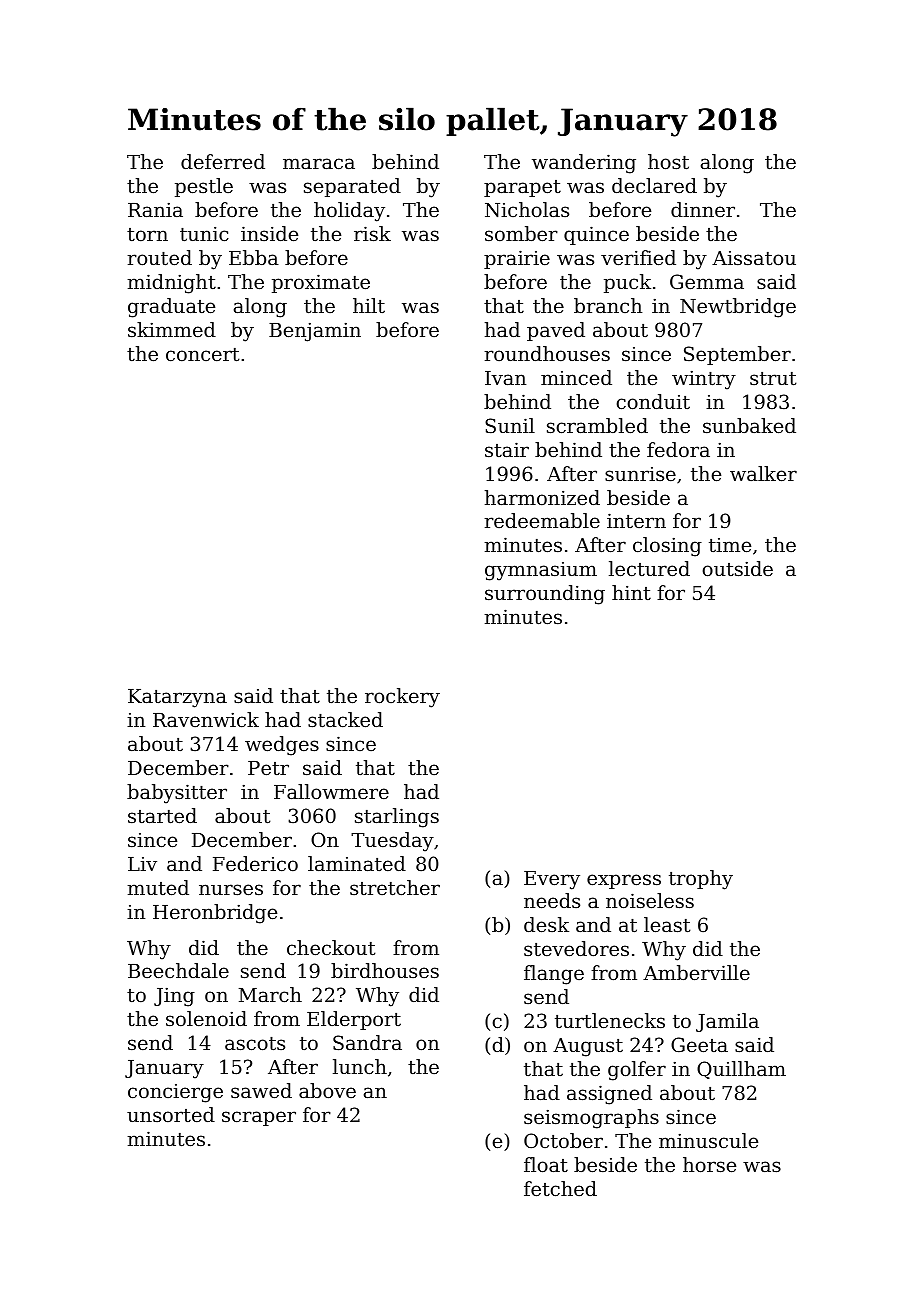 The width and height of the screenshot is (924, 1314). Describe the element at coordinates (668, 161) in the screenshot. I see `host` at that location.
